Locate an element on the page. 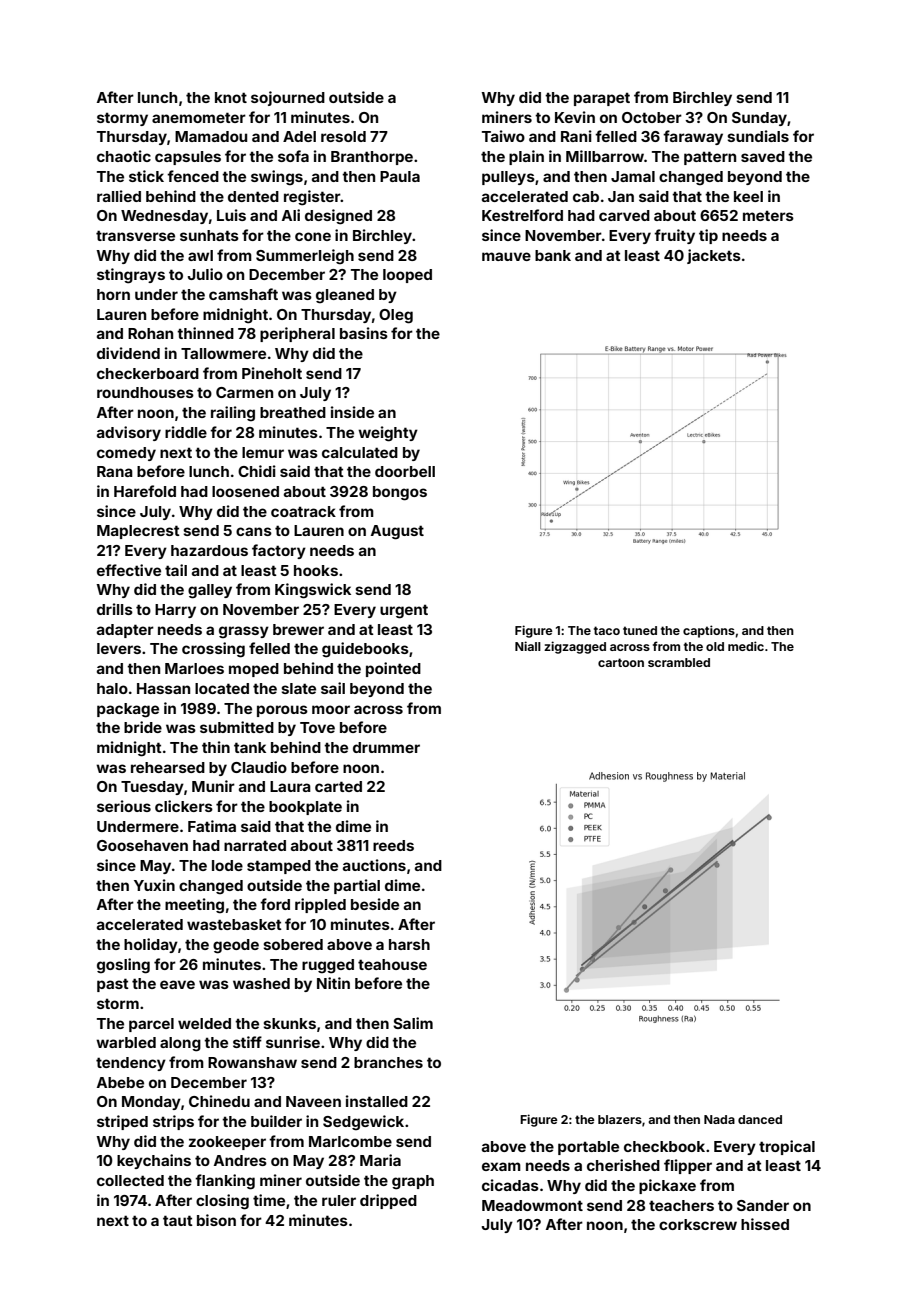  saved is located at coordinates (763, 156).
